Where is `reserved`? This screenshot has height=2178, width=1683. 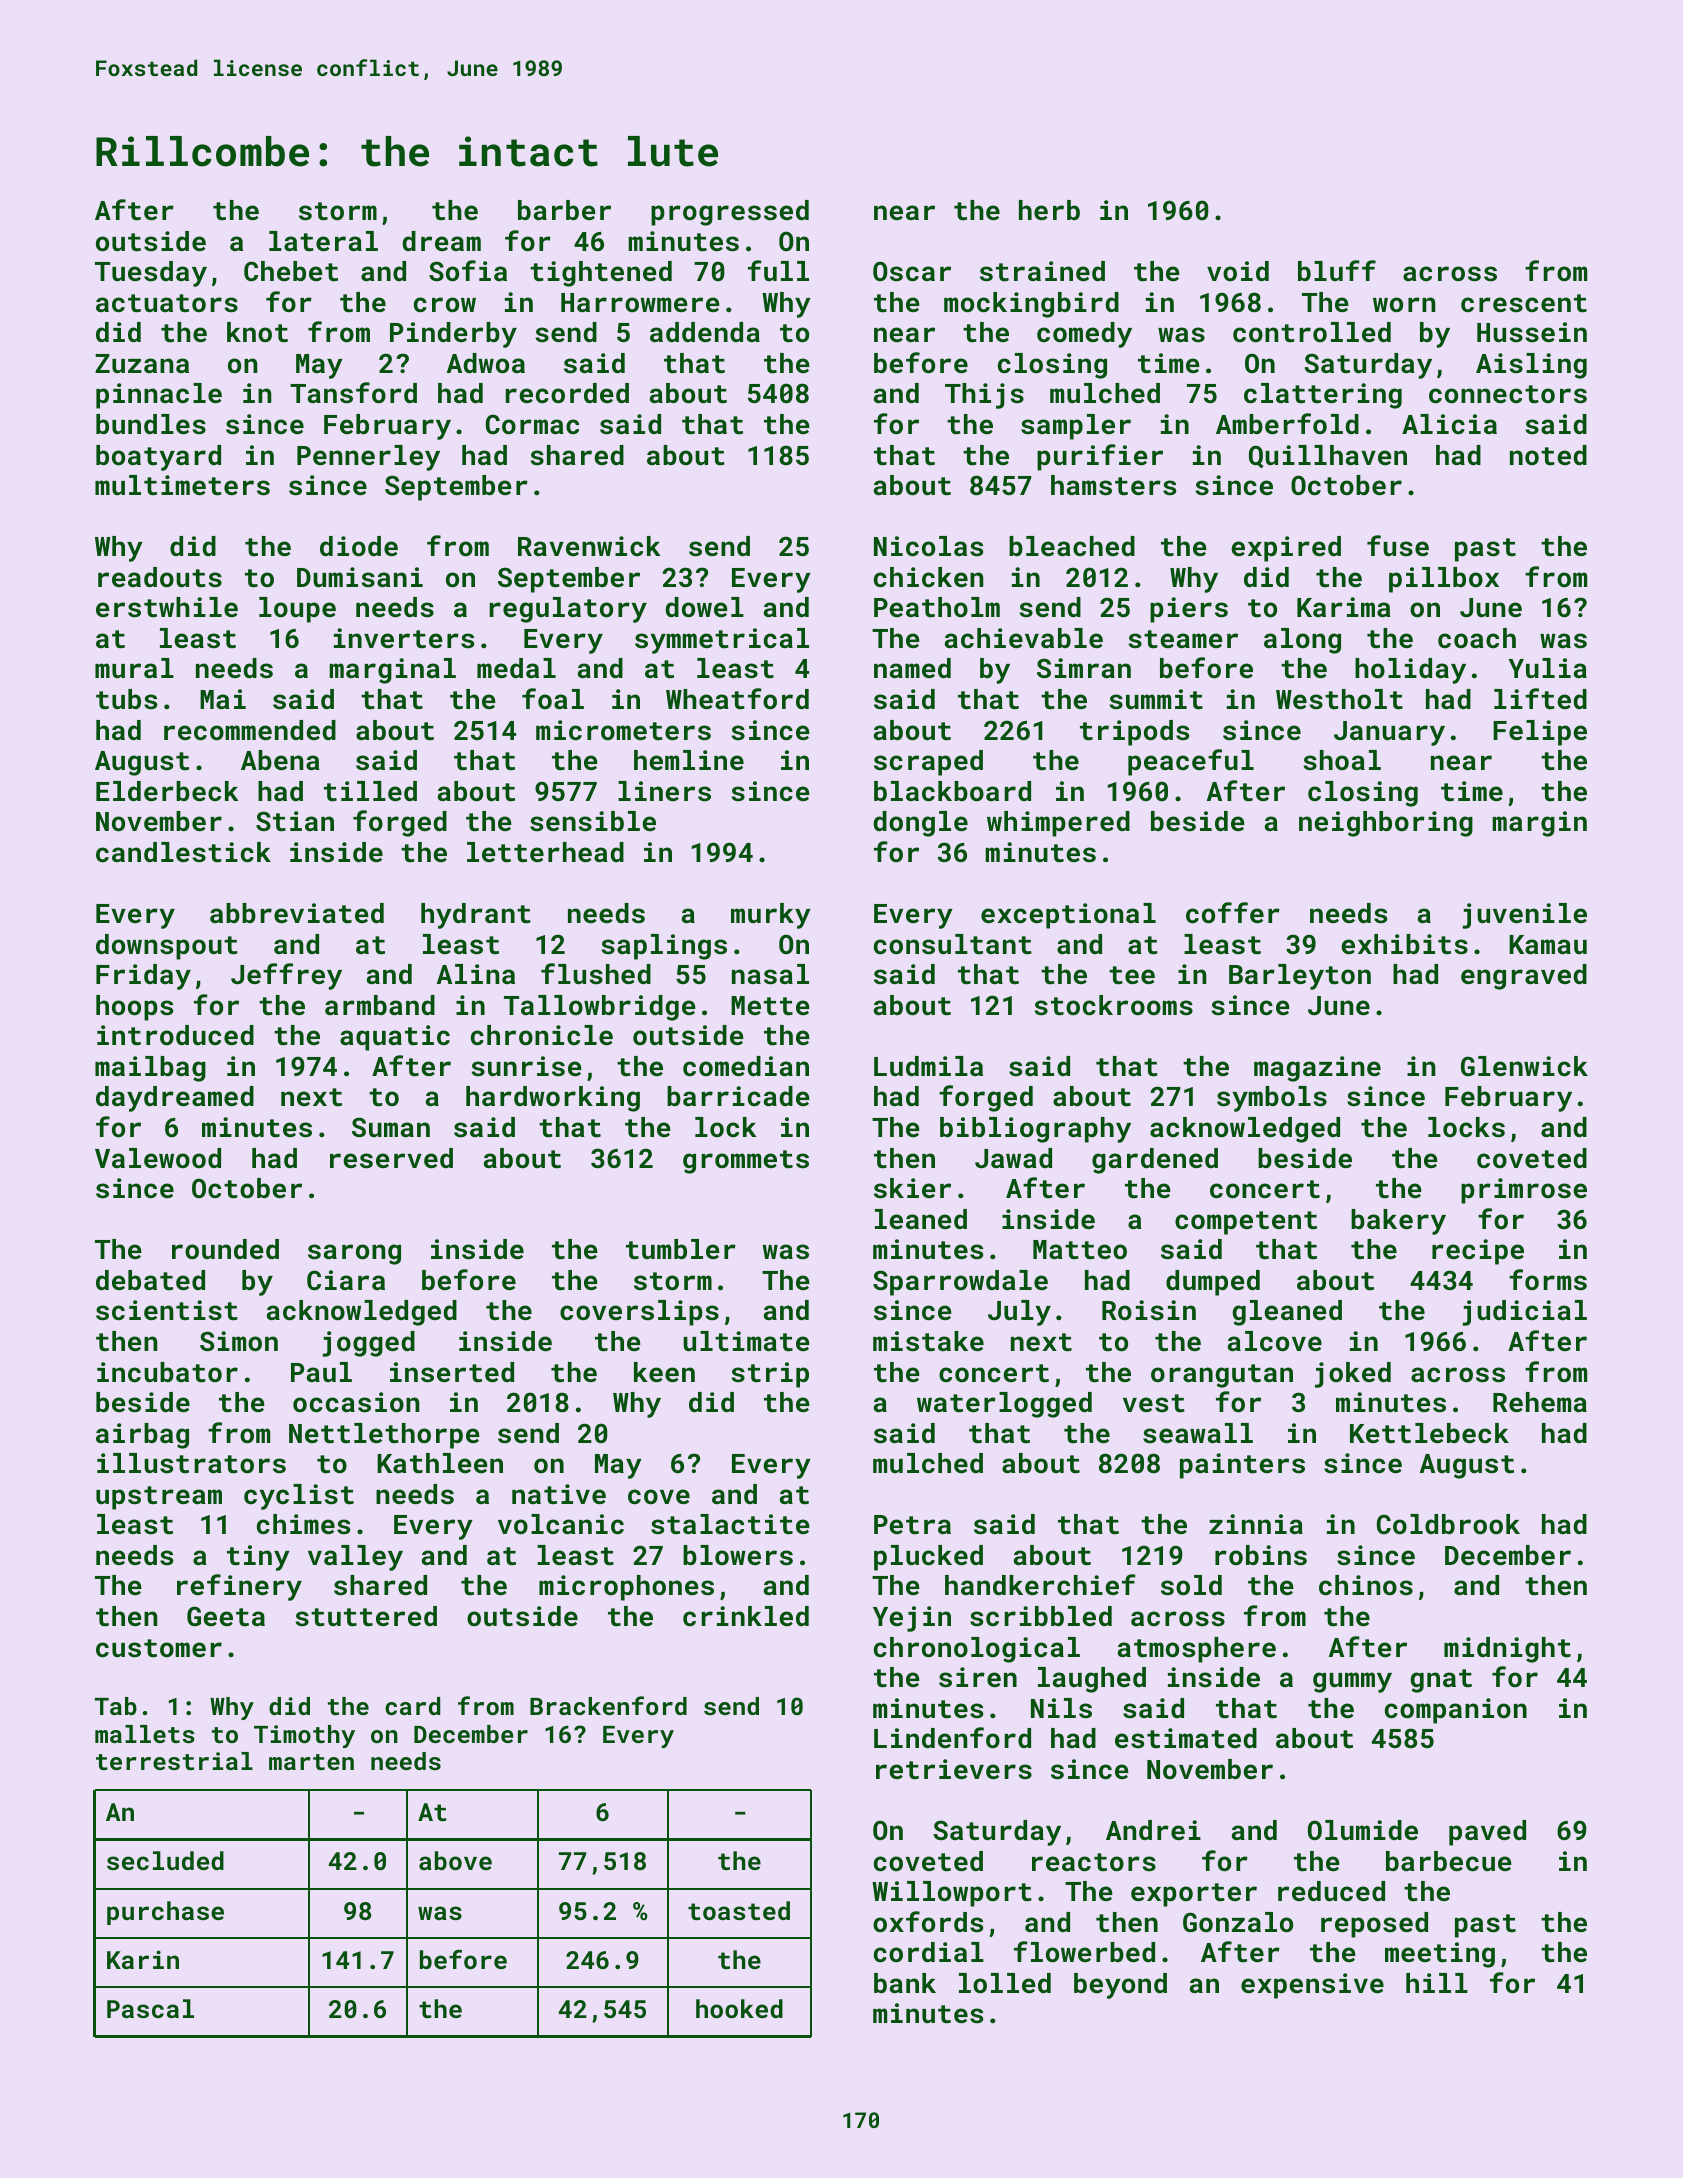
reserved is located at coordinates (391, 1158).
